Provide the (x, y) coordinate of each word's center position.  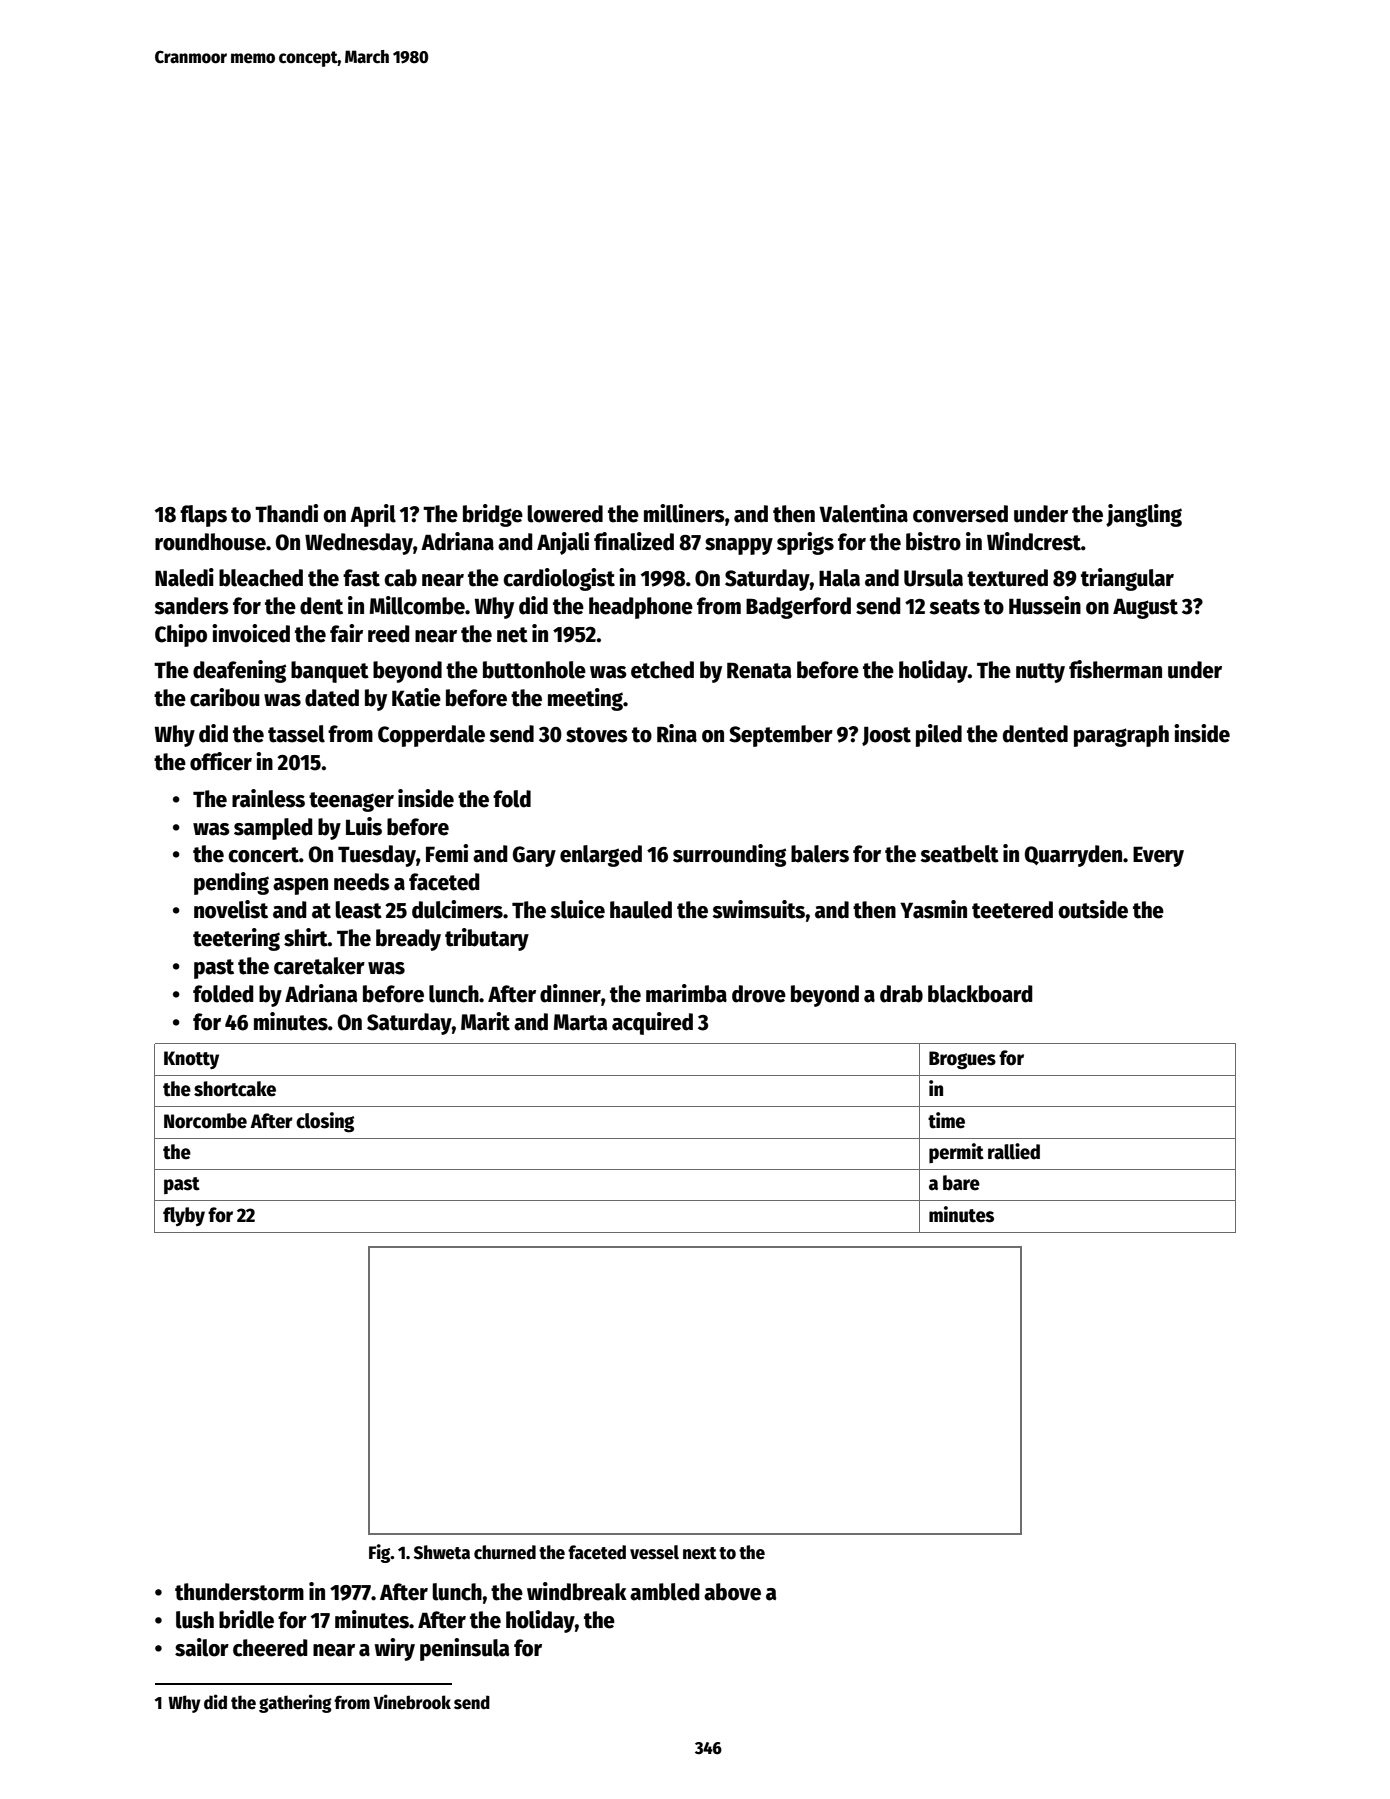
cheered (270, 1648)
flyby (184, 1216)
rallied (1014, 1151)
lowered (565, 514)
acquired (652, 1023)
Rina (677, 733)
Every (1158, 856)
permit (956, 1153)
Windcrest (1034, 541)
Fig (380, 1553)
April (373, 515)
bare (961, 1183)
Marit (485, 1021)
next (700, 1553)
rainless (268, 798)
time (946, 1120)
